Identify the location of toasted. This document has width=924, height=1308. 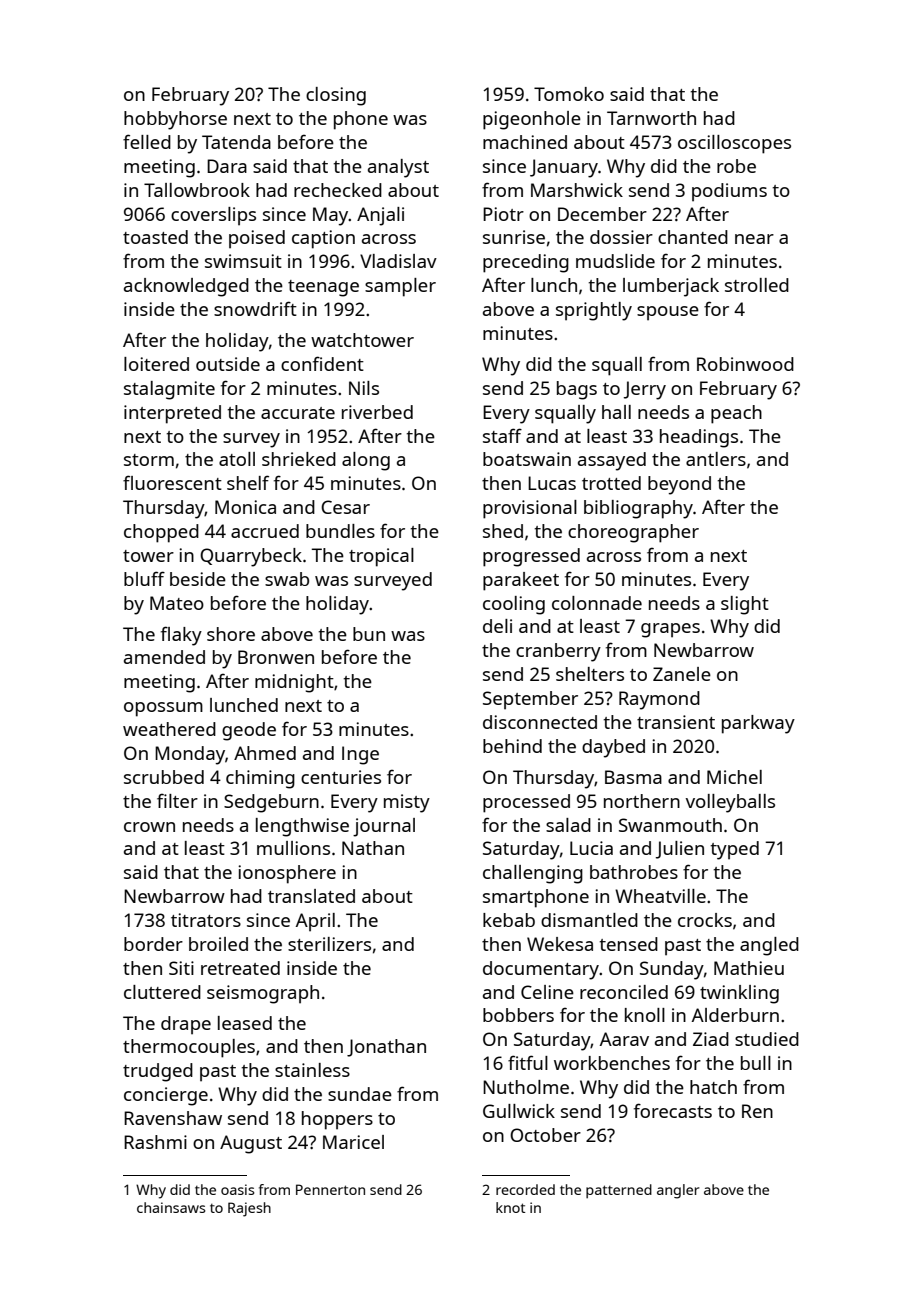
(155, 237).
